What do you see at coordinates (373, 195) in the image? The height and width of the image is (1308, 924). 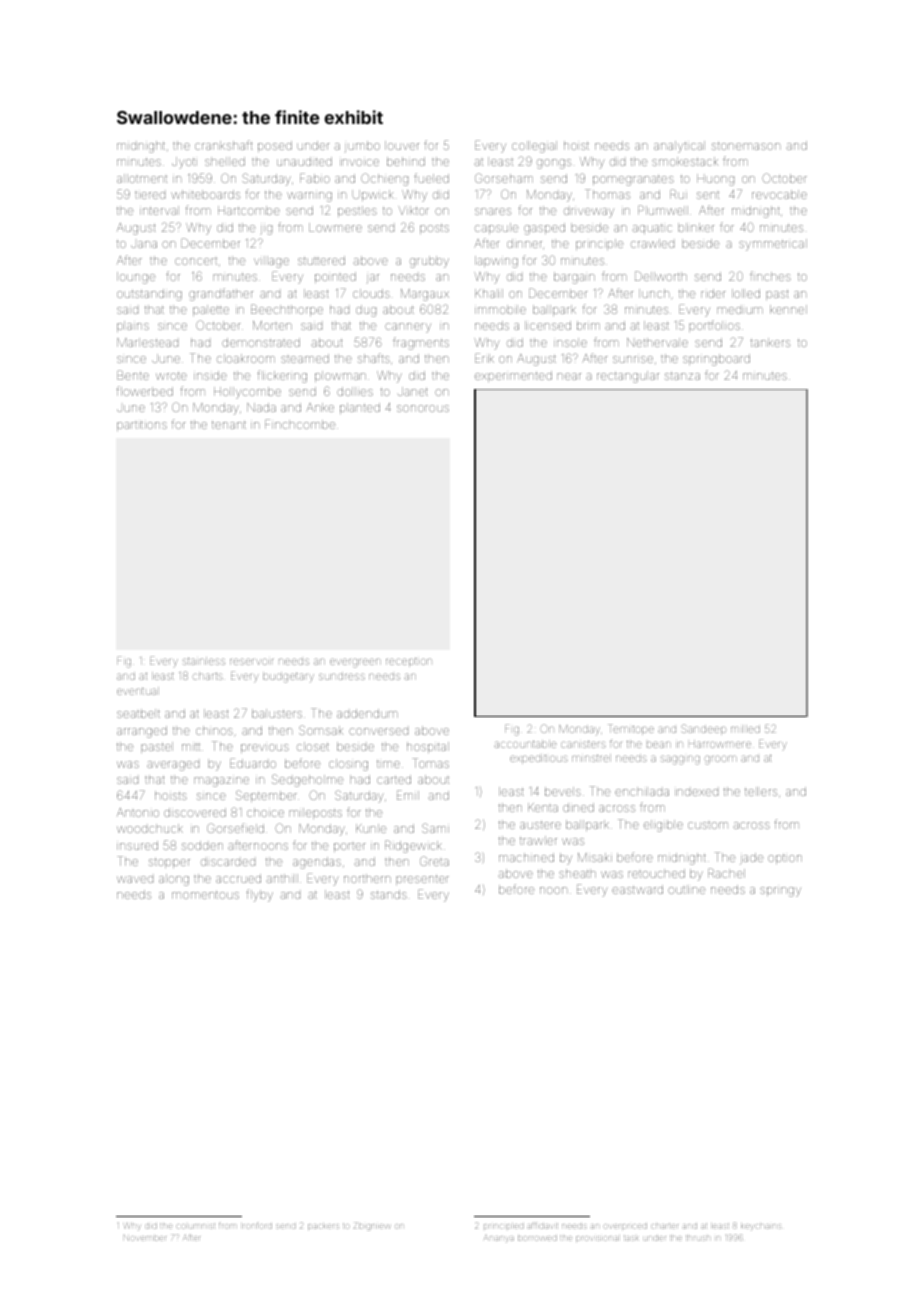 I see `Upwick` at bounding box center [373, 195].
